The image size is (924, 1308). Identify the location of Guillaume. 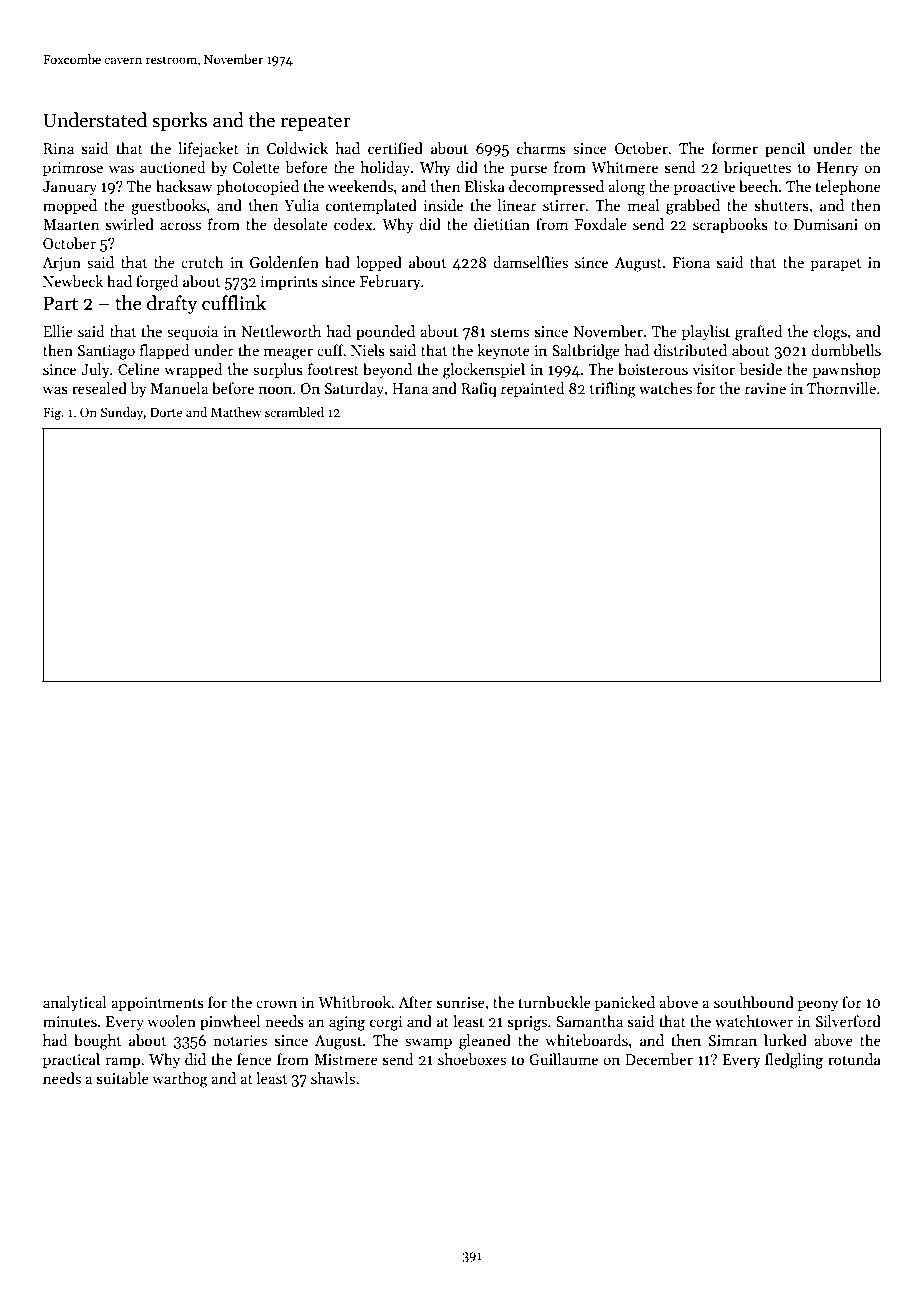
(563, 1059).
